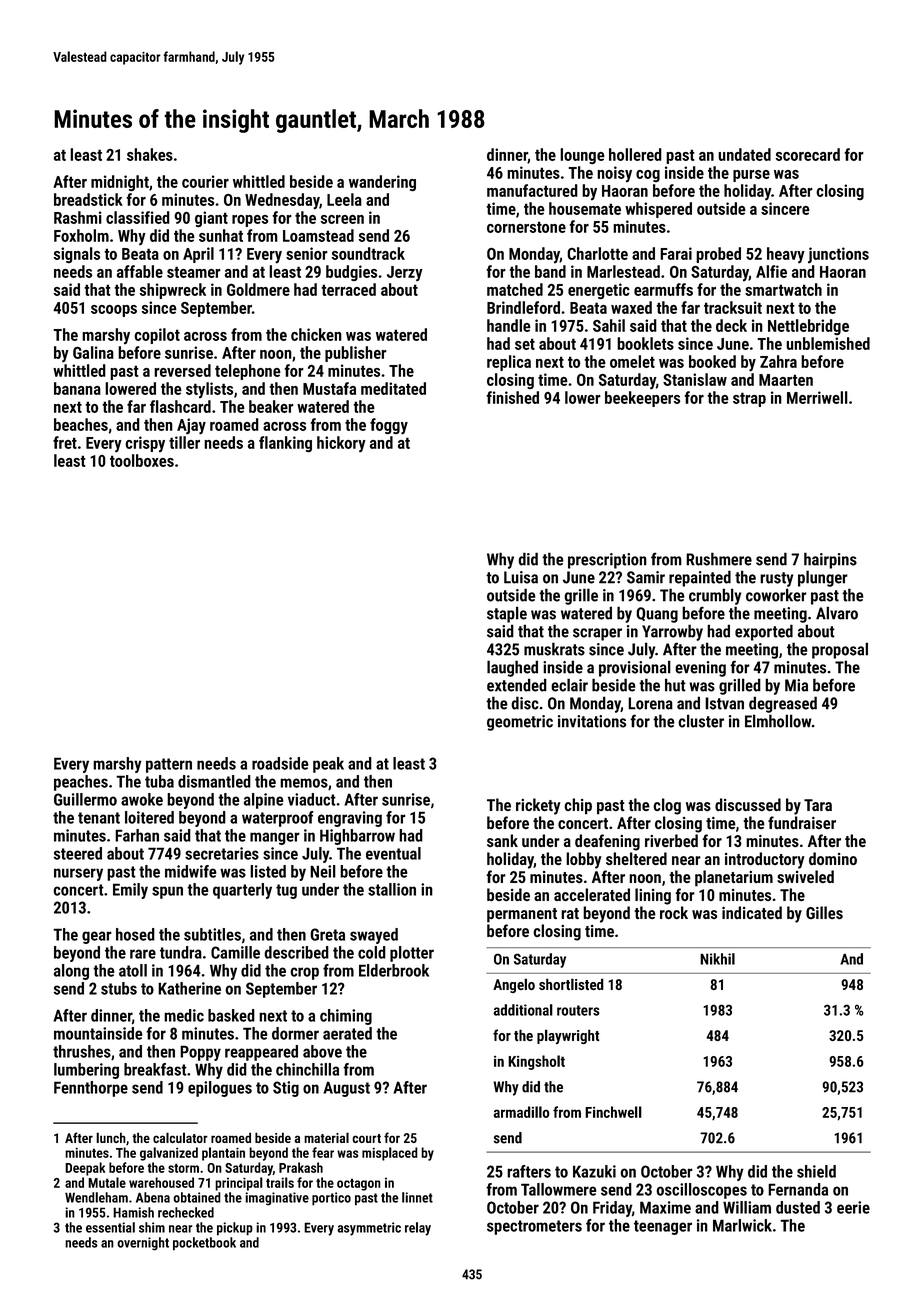 The image size is (924, 1311). I want to click on Jerzy, so click(405, 274).
